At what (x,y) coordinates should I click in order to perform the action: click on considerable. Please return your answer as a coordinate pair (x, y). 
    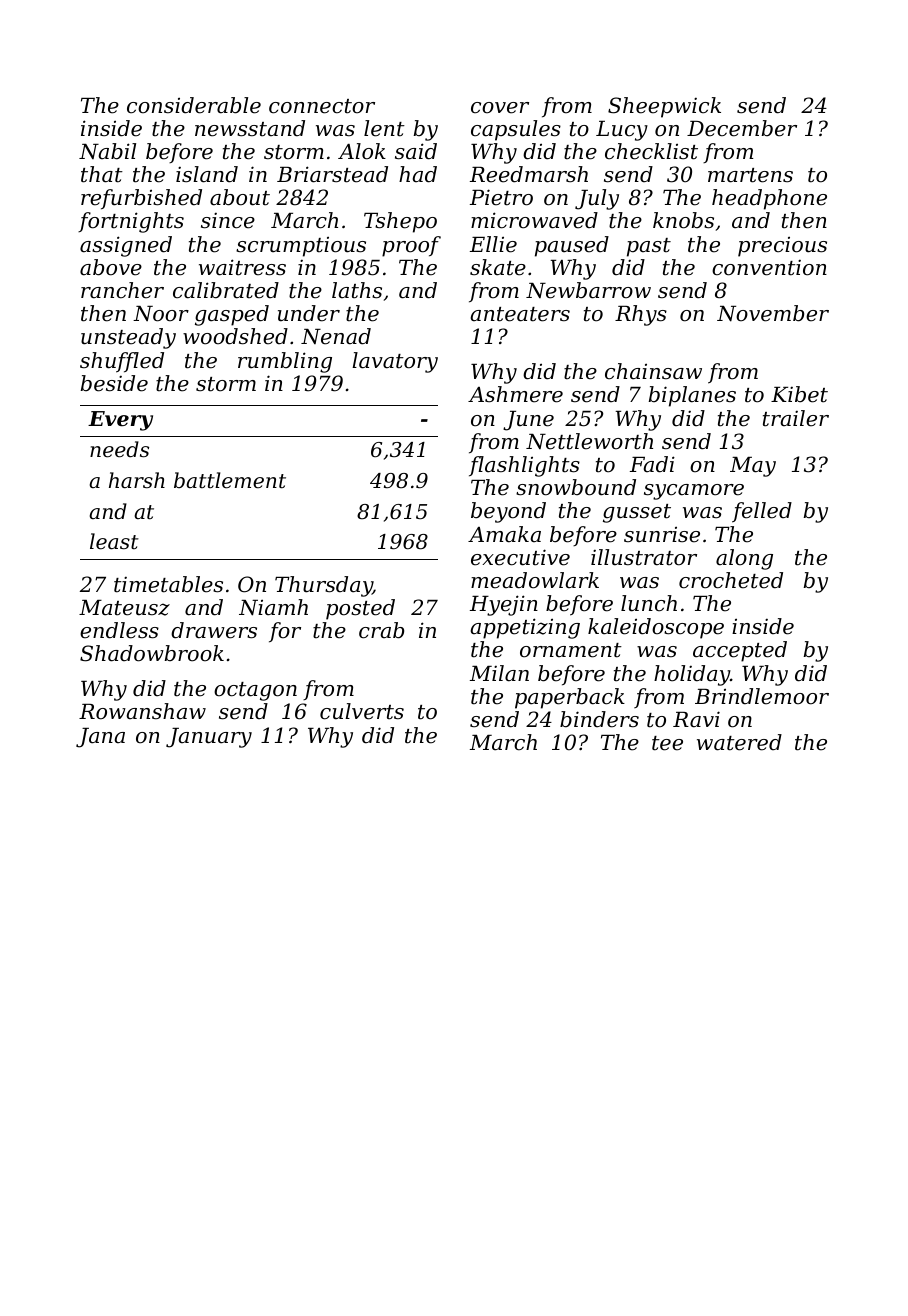
    Looking at the image, I should click on (194, 105).
